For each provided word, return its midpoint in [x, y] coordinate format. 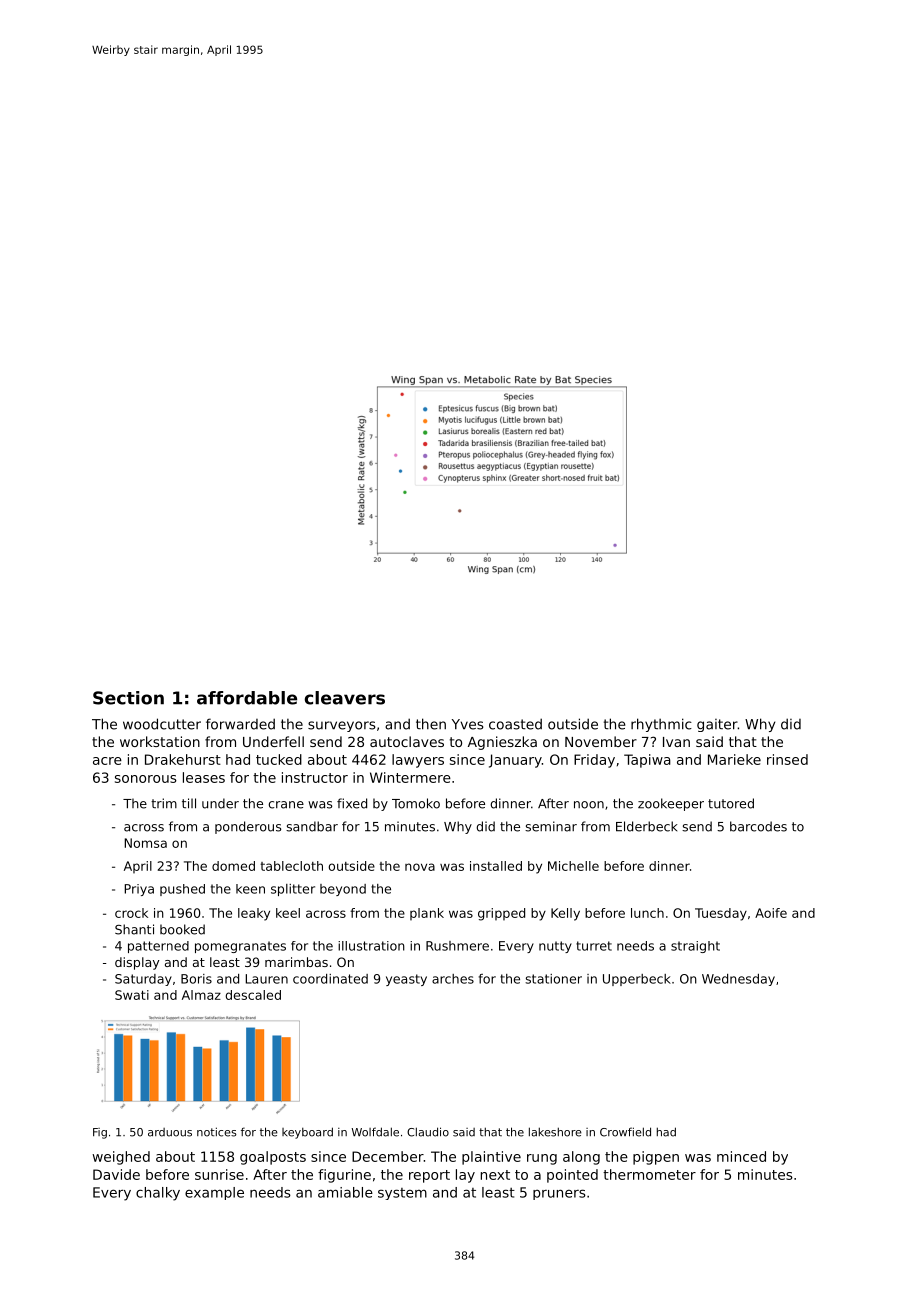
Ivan [676, 742]
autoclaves [407, 741]
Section [128, 698]
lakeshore [555, 1132]
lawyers [418, 761]
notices [217, 1132]
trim [164, 803]
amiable [345, 1192]
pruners [559, 1194]
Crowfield [625, 1132]
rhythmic [661, 725]
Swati [132, 995]
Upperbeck [637, 980]
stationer [553, 979]
